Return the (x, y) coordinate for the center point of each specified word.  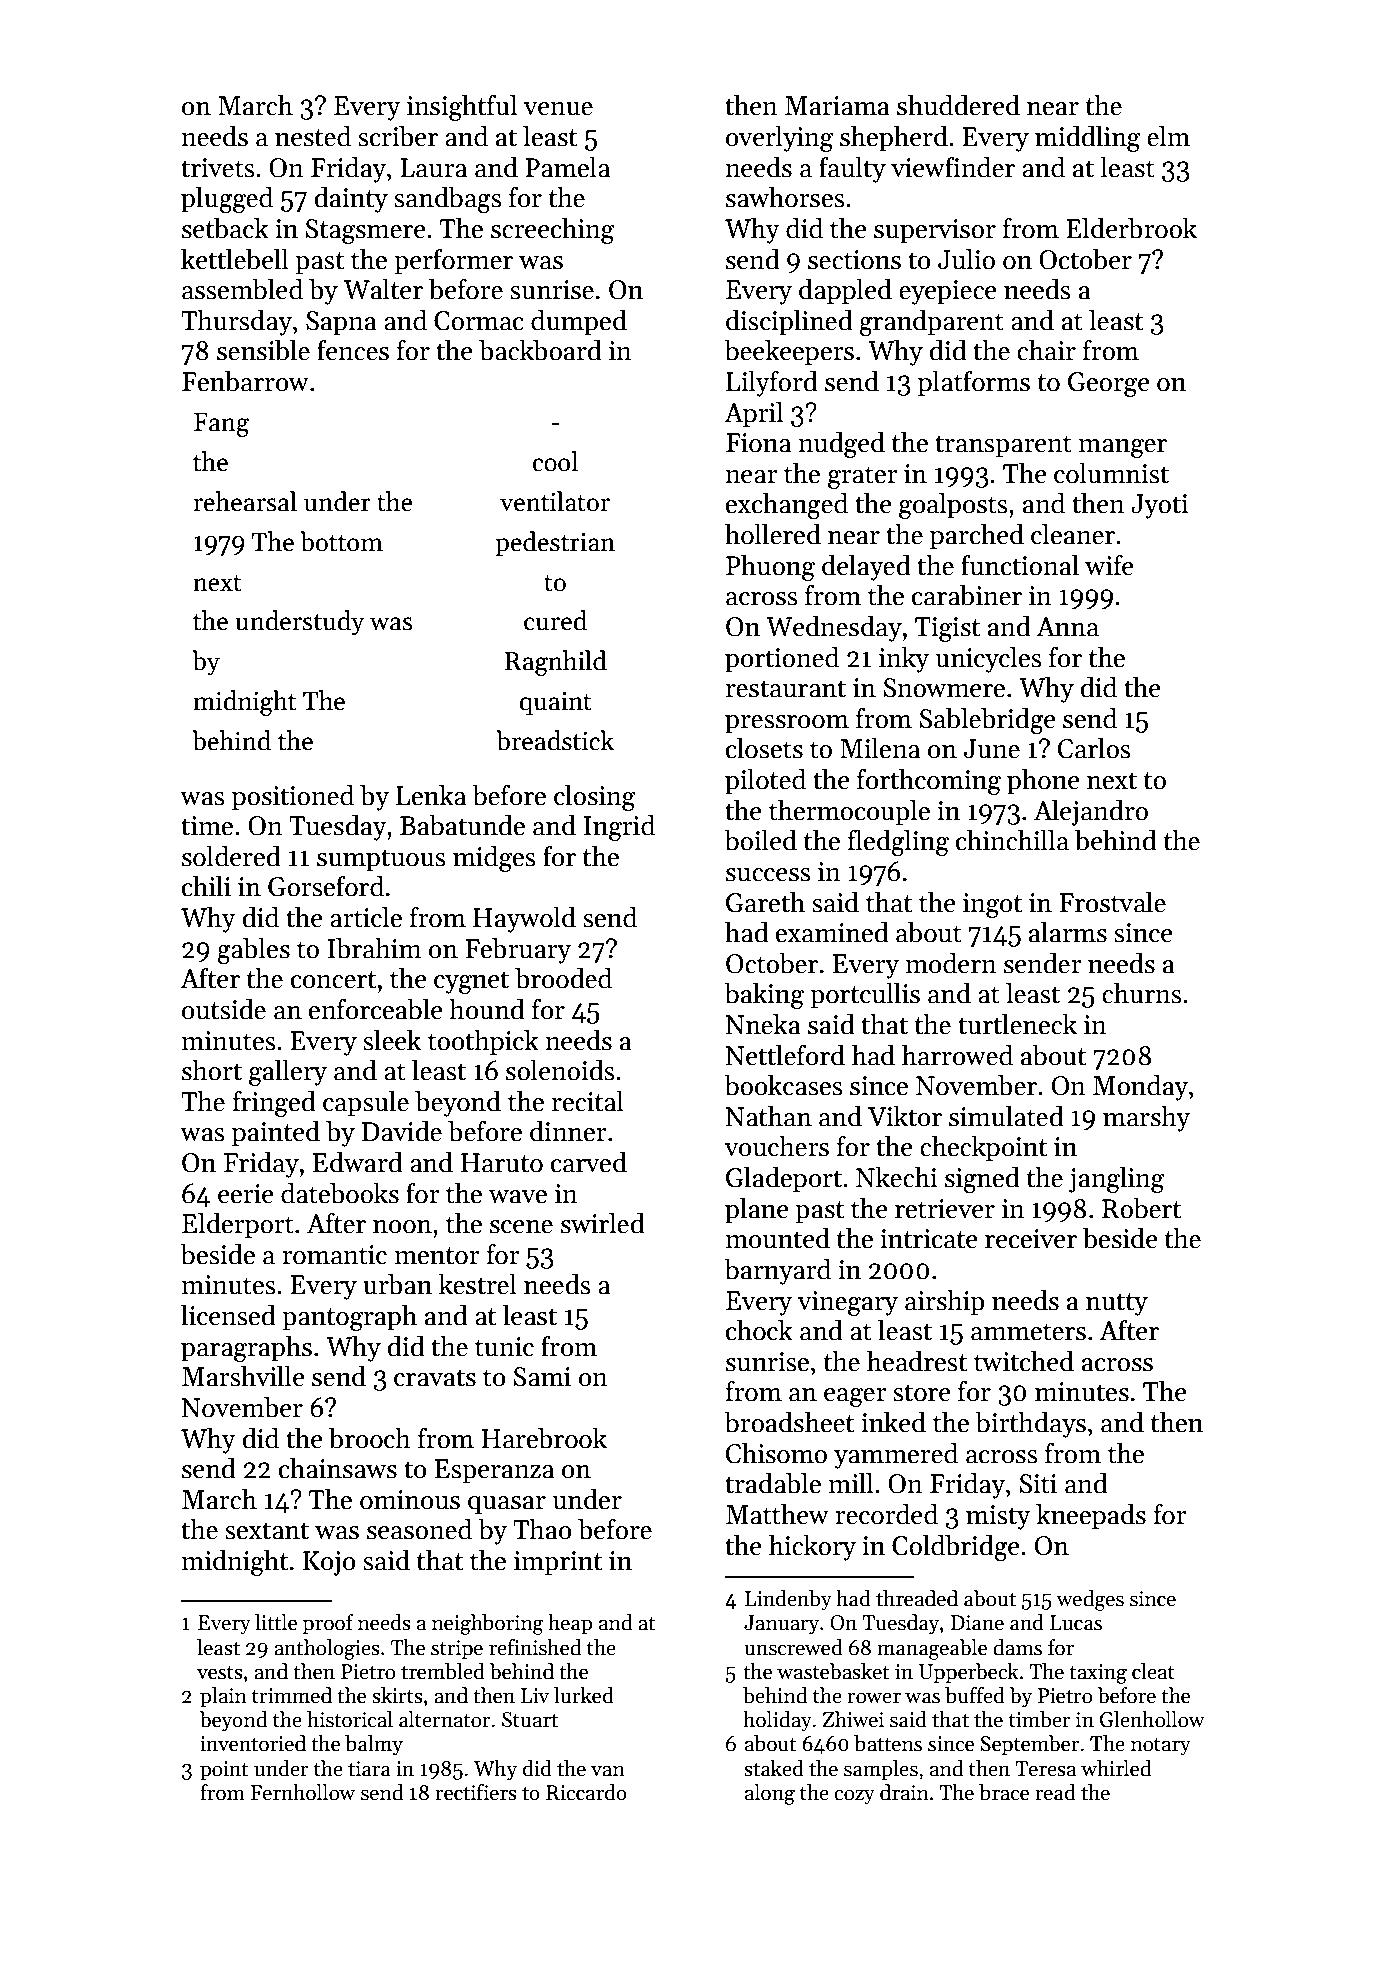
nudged (841, 445)
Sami (542, 1377)
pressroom (787, 724)
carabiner (967, 595)
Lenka (431, 795)
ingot (992, 905)
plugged (227, 200)
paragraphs (246, 1349)
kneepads (1091, 1517)
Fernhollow (302, 1792)
